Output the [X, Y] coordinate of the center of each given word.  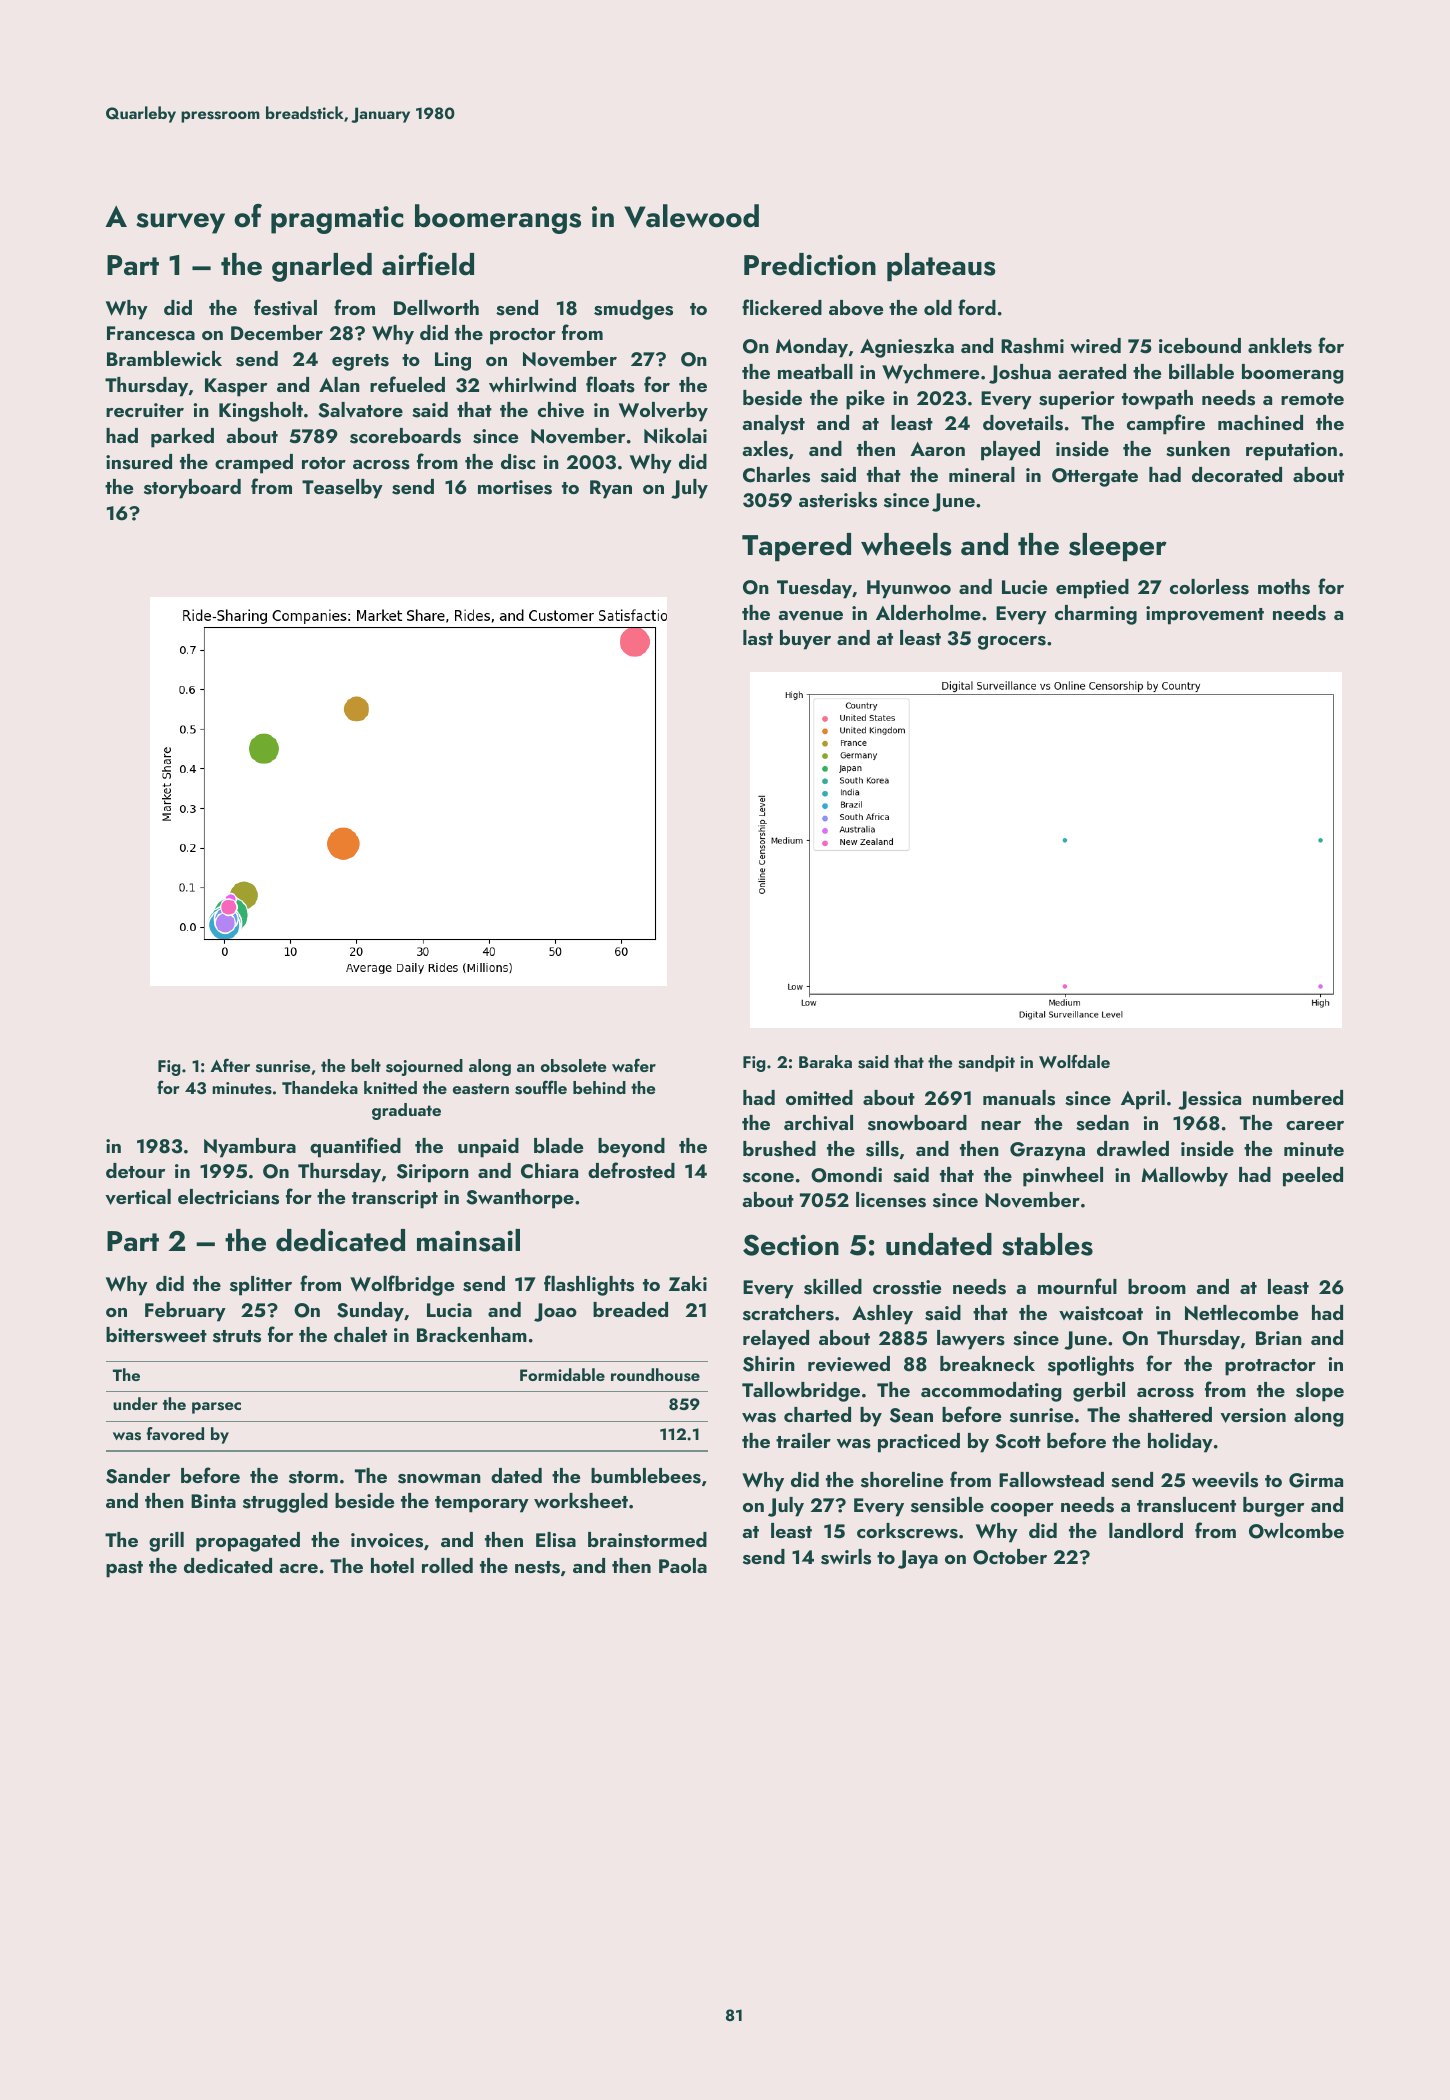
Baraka [825, 1061]
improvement [1205, 615]
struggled [285, 1503]
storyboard [192, 489]
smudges [633, 310]
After [230, 1065]
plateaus [941, 267]
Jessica [1209, 1100]
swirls [846, 1557]
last [758, 638]
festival [285, 307]
